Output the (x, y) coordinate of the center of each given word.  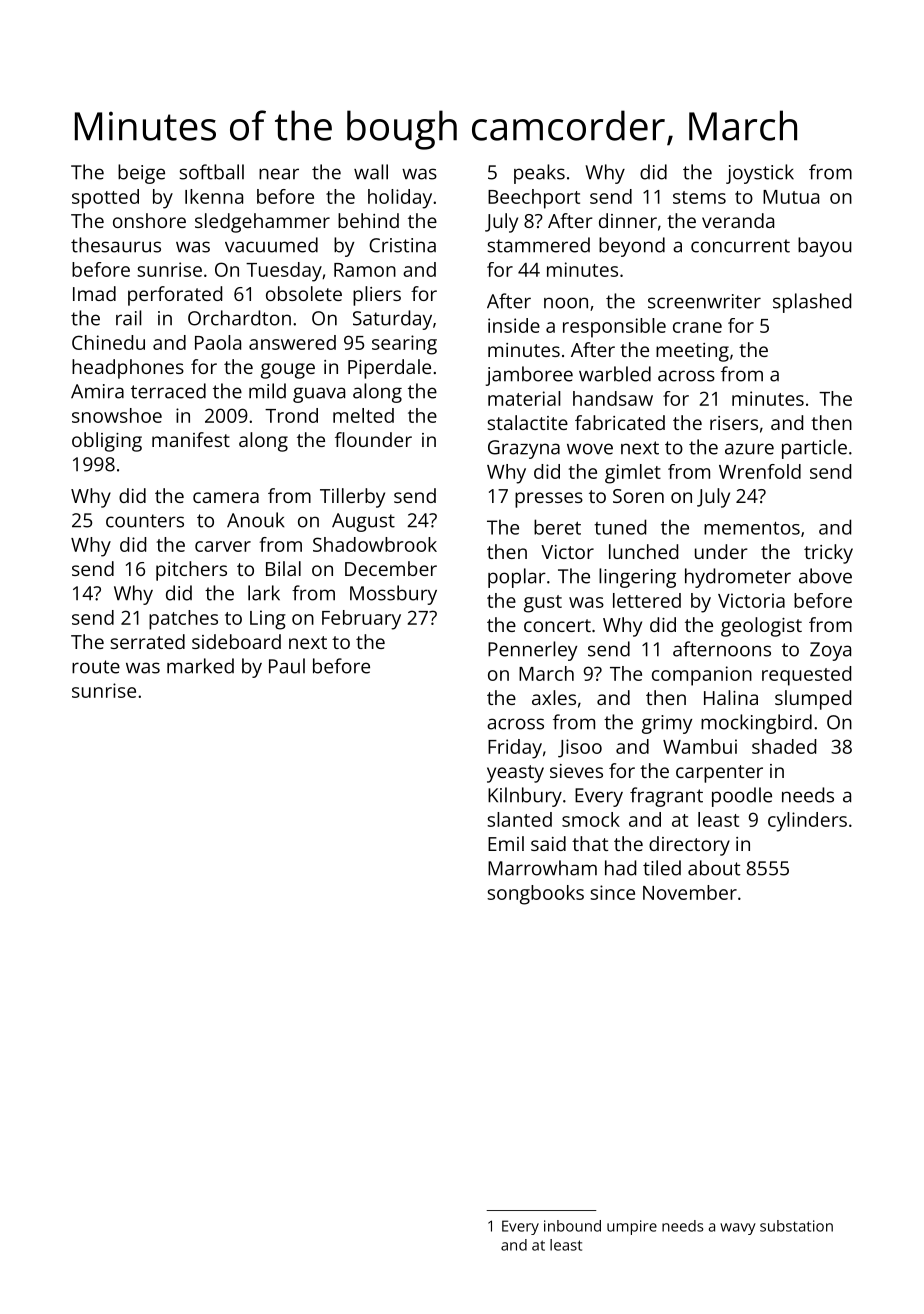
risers (734, 423)
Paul (287, 666)
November (690, 892)
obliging (107, 442)
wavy (738, 1229)
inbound (572, 1226)
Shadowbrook (375, 544)
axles (554, 697)
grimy (667, 724)
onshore (149, 220)
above (825, 576)
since (612, 892)
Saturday (392, 320)
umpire (632, 1227)
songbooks (535, 895)
